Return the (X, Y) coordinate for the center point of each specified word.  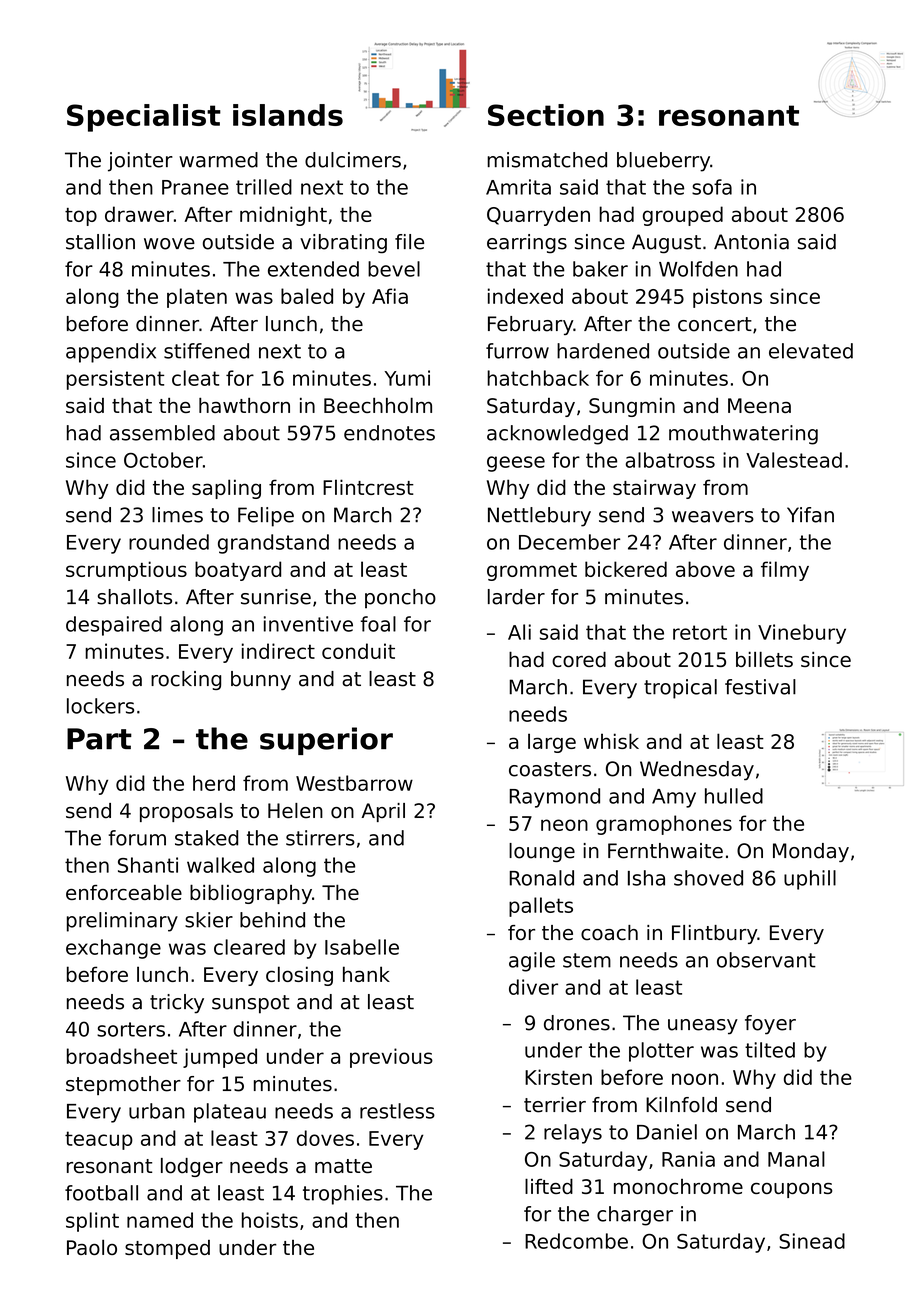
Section (546, 115)
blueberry (663, 162)
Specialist (144, 118)
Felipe (266, 517)
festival (760, 687)
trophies (343, 1195)
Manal (796, 1159)
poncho (400, 599)
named (160, 1220)
